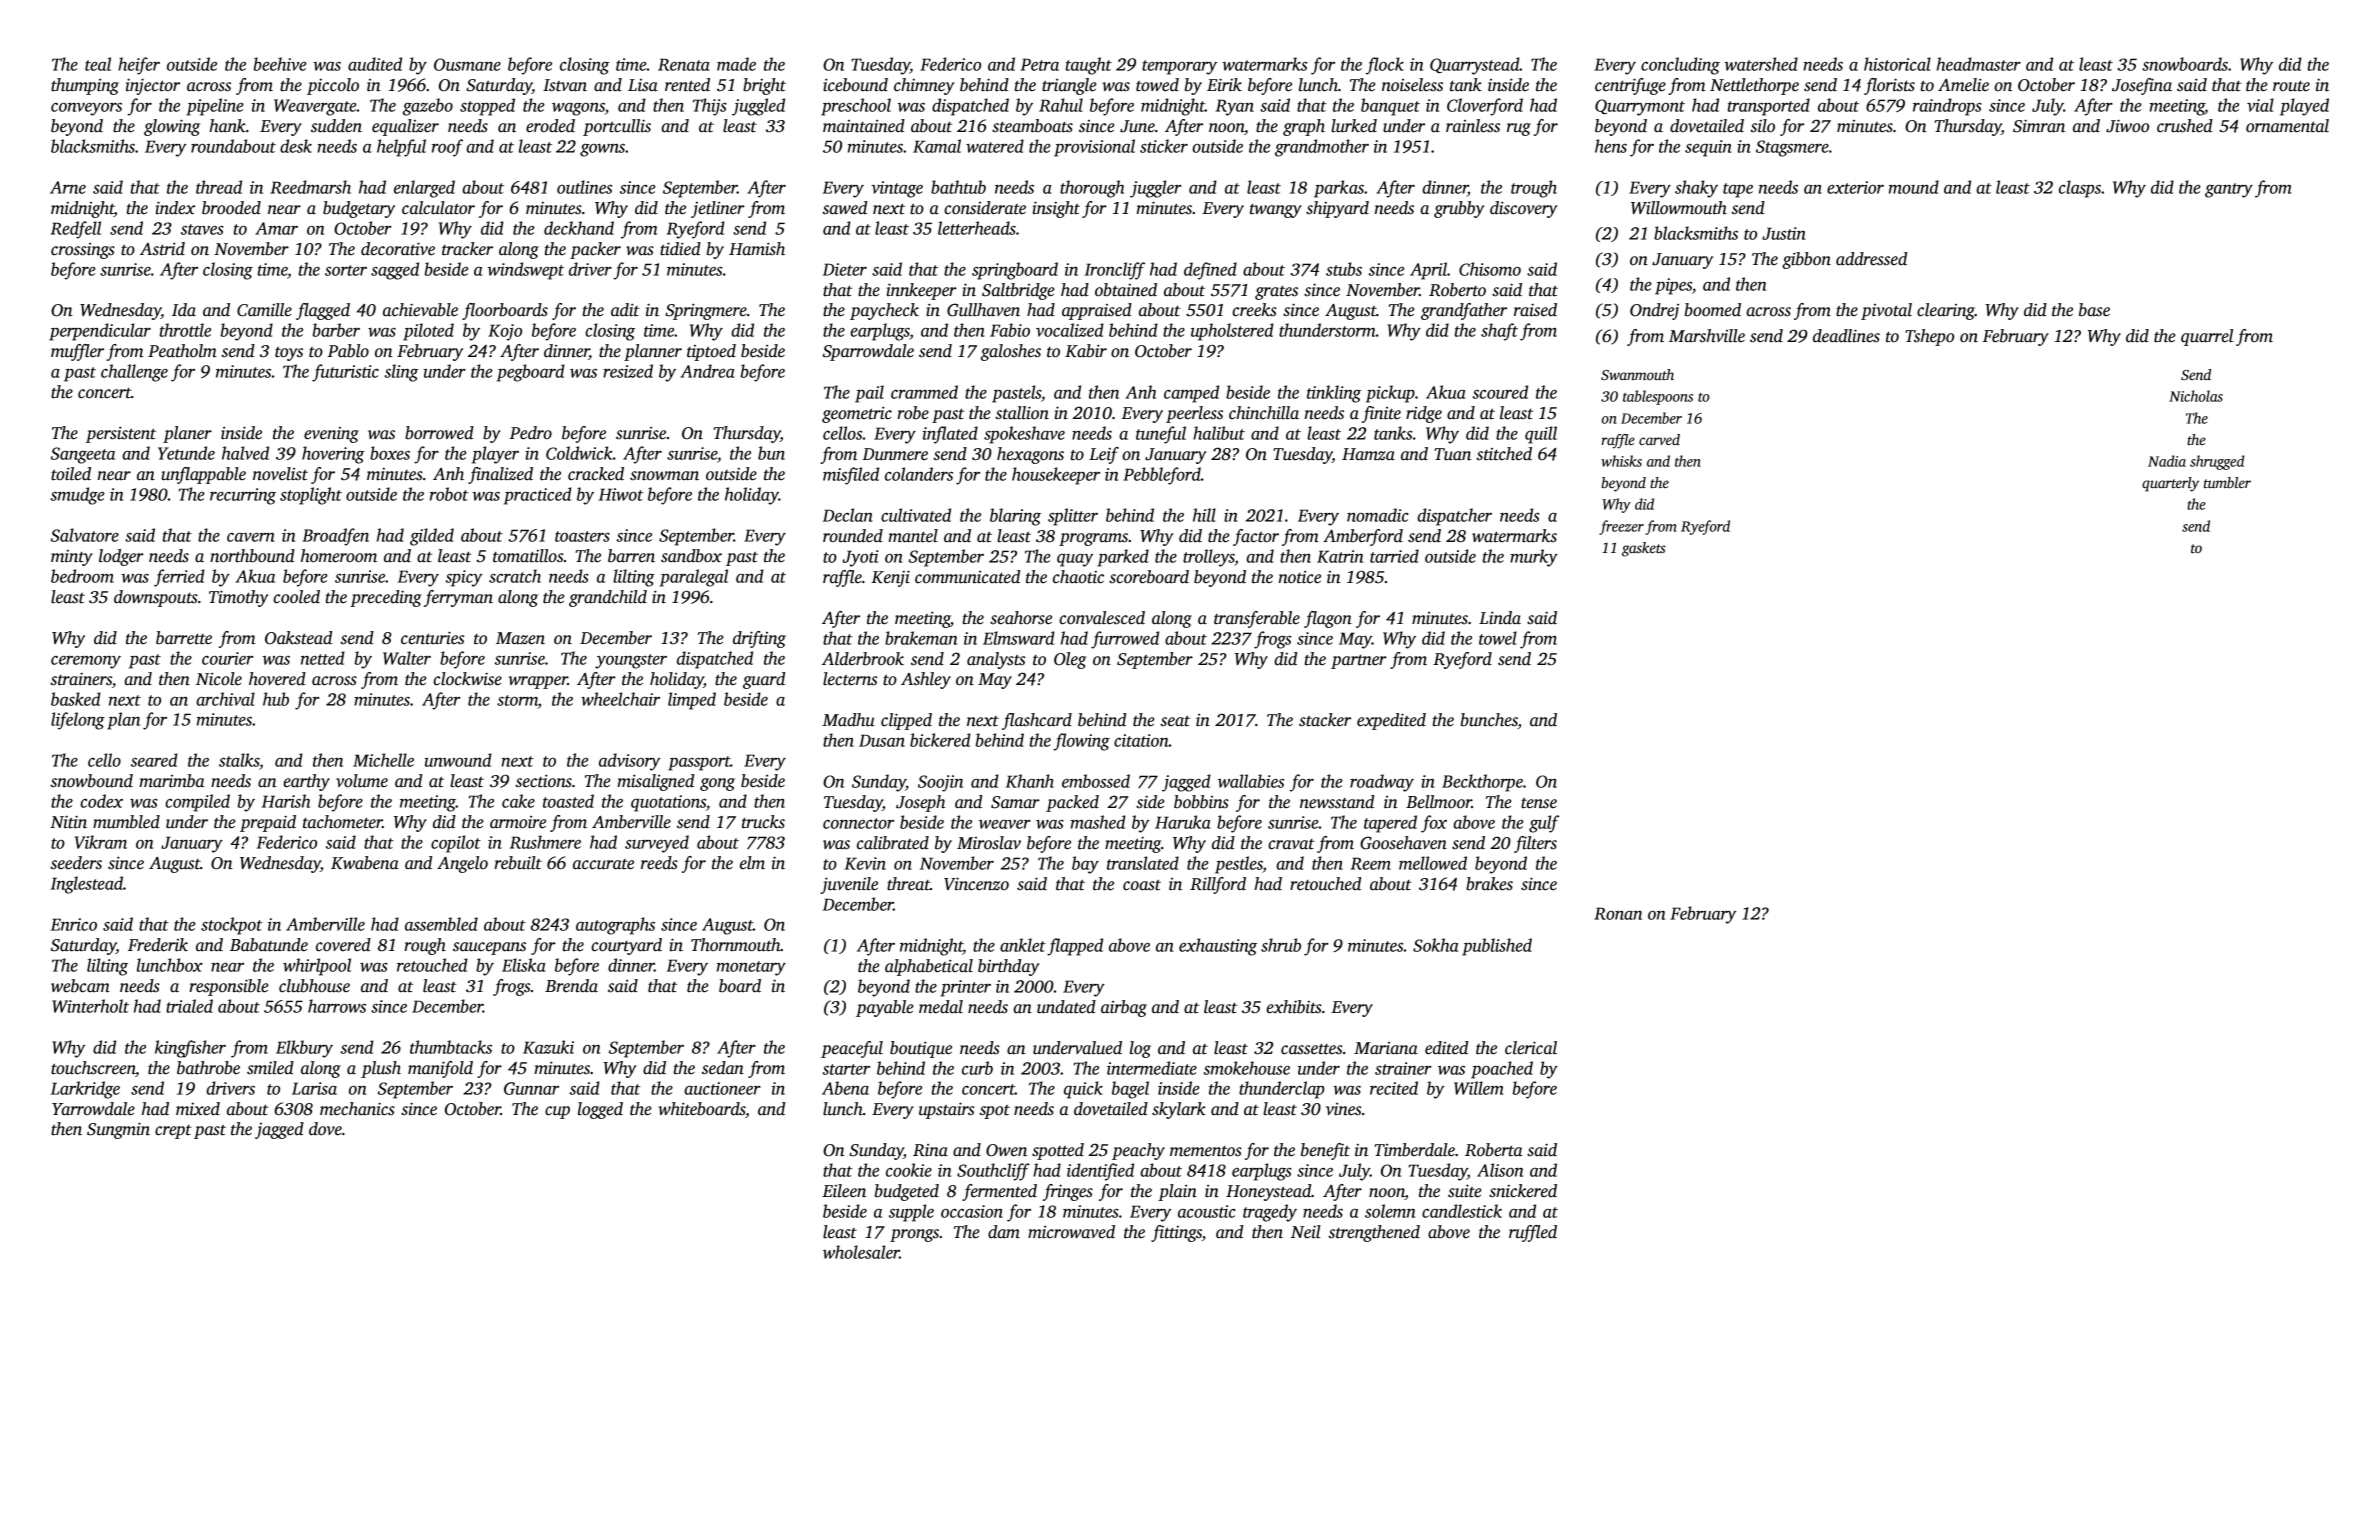  I want to click on towel, so click(1498, 638).
